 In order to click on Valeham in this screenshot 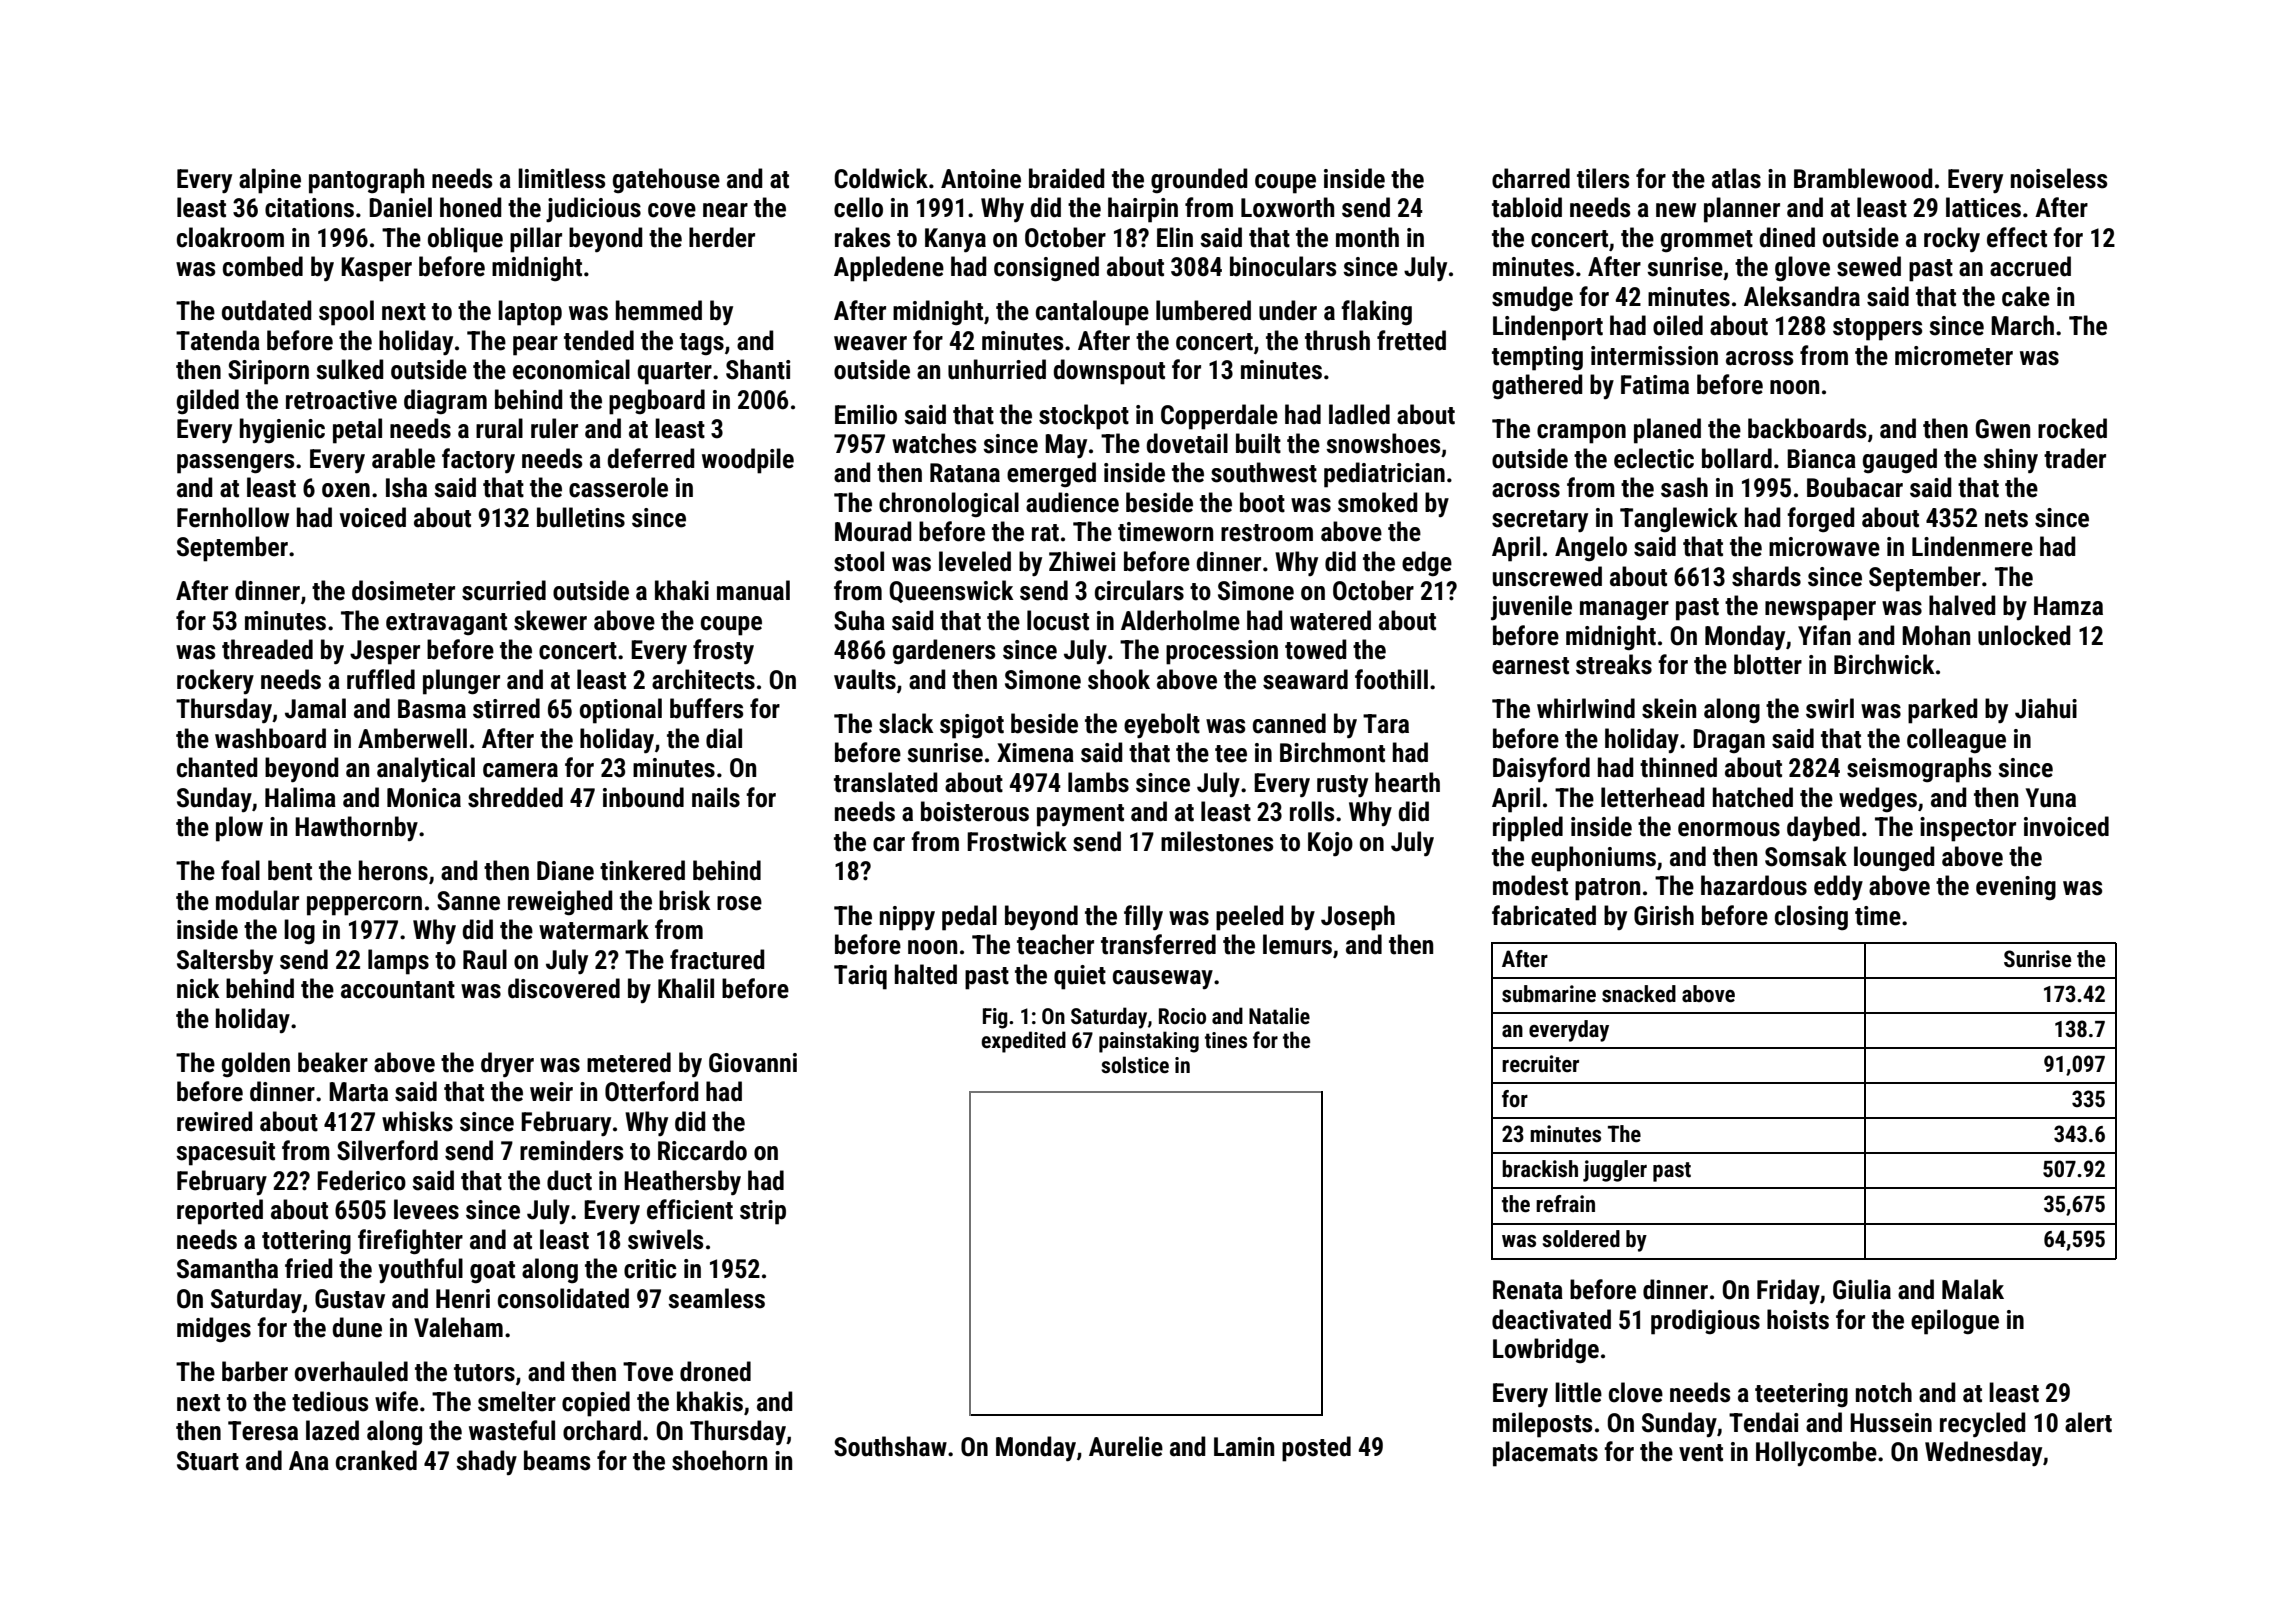, I will do `click(458, 1327)`.
